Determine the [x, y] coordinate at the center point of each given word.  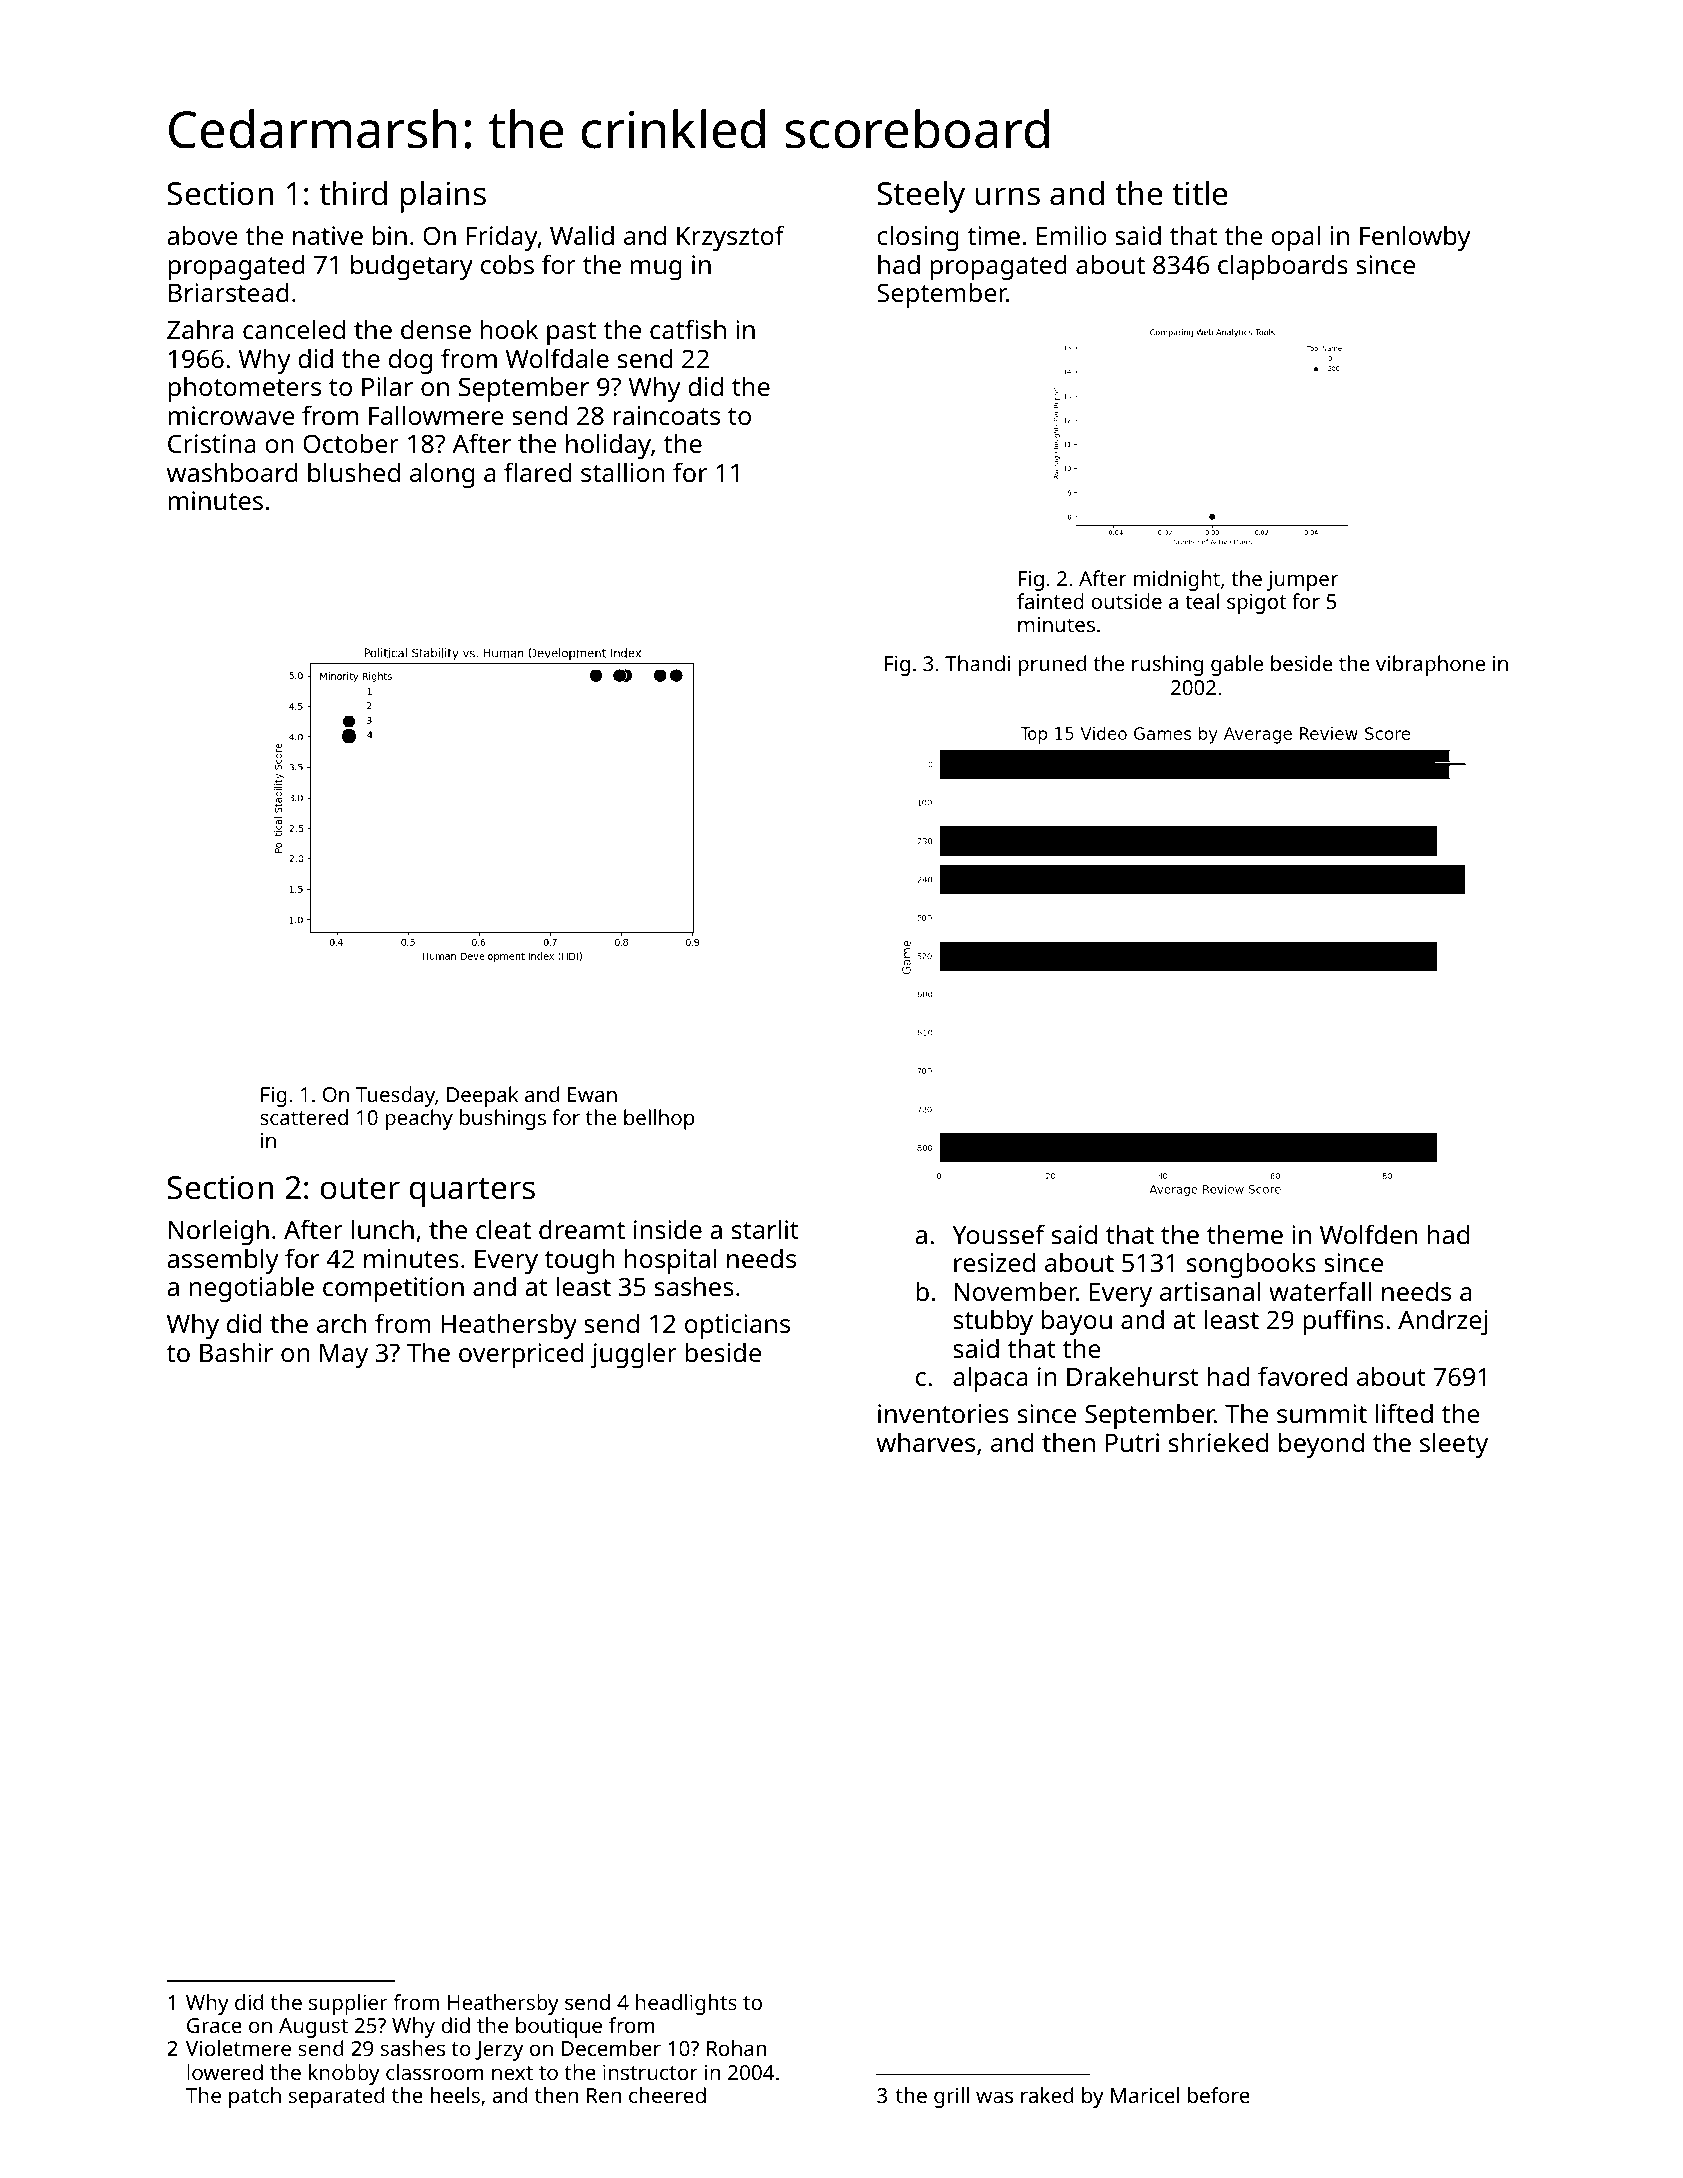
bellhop [659, 1119]
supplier [348, 2004]
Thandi [977, 663]
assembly [222, 1261]
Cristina [212, 443]
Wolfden [1368, 1234]
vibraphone [1430, 665]
